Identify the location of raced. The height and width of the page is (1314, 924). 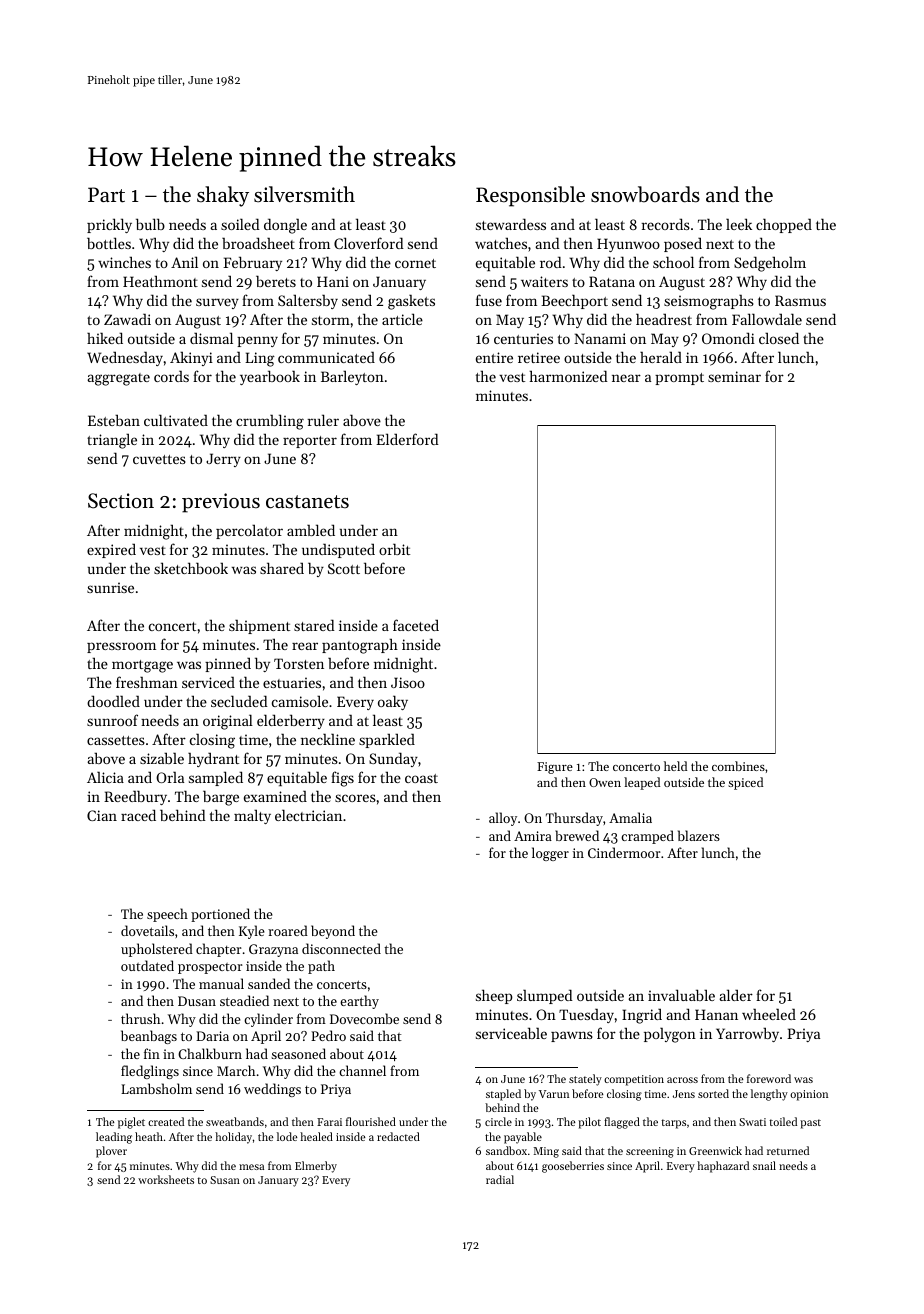
(138, 815).
